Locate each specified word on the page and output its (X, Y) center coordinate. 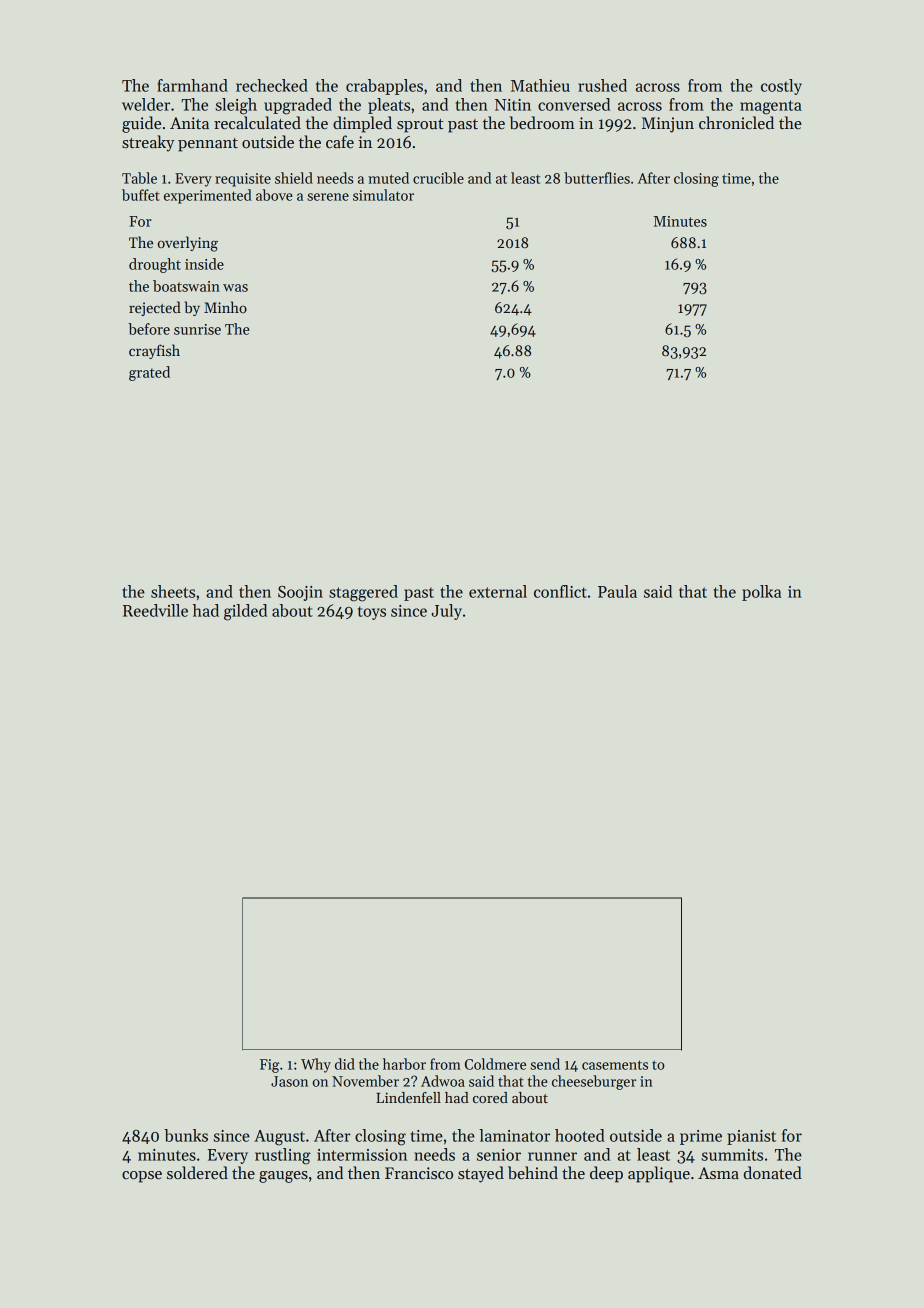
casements (615, 1065)
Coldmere (495, 1064)
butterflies (597, 178)
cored (490, 1097)
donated (772, 1173)
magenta (771, 107)
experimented (208, 196)
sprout (420, 126)
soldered (197, 1173)
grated (149, 373)
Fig (269, 1066)
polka (761, 593)
